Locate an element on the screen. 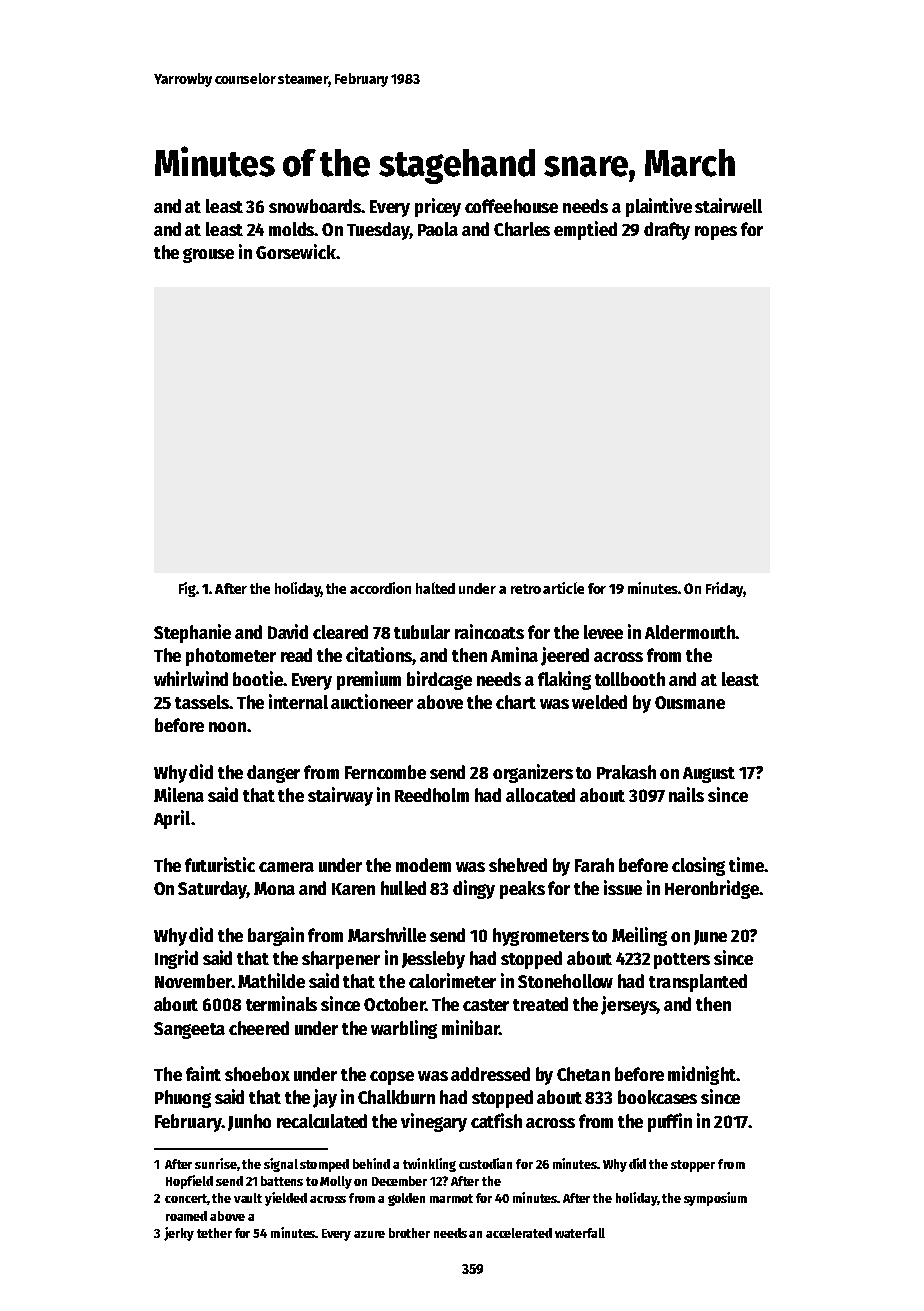 This screenshot has height=1311, width=924. yielded is located at coordinates (286, 1199).
